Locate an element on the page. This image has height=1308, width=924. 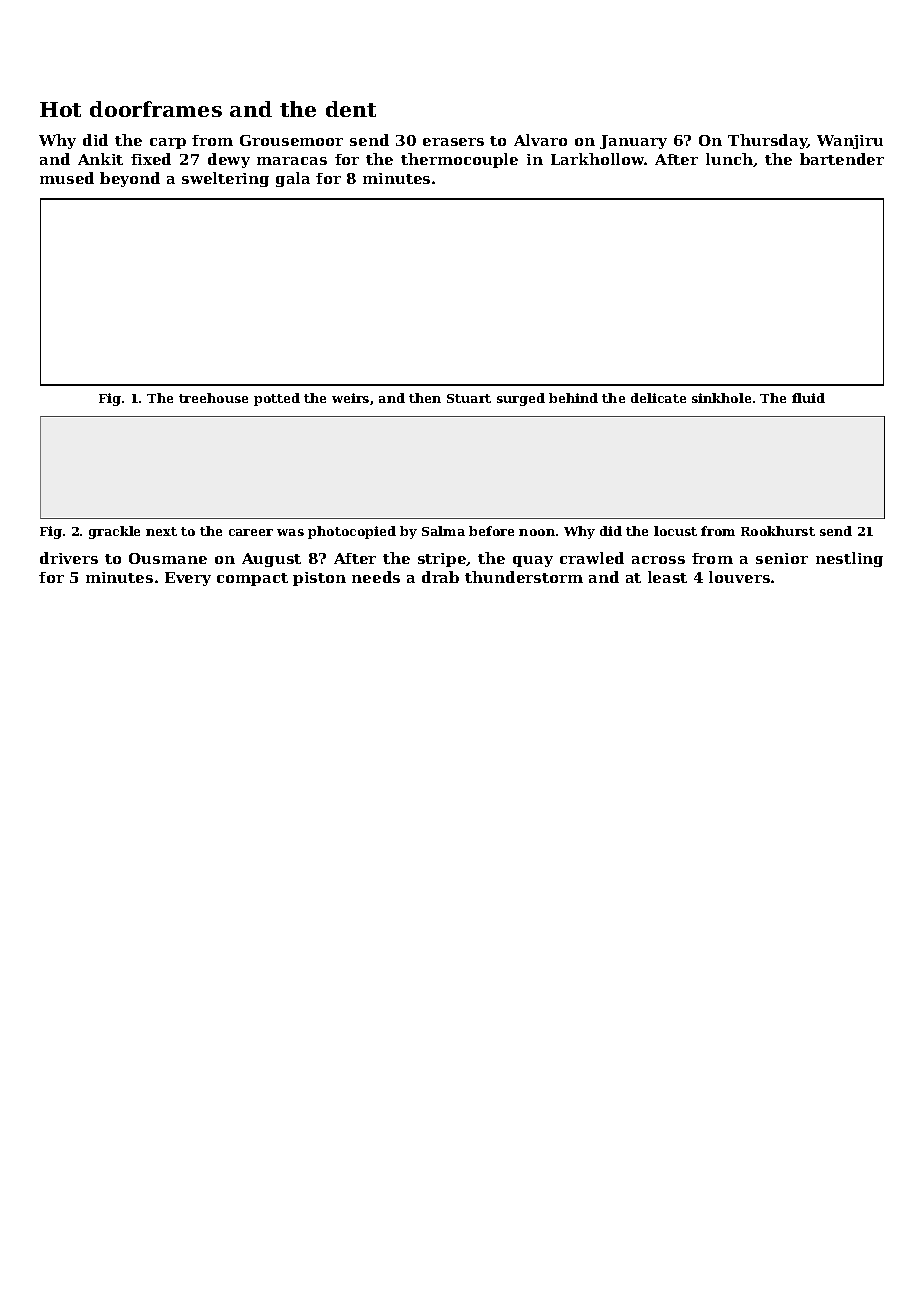
delicate is located at coordinates (658, 398).
